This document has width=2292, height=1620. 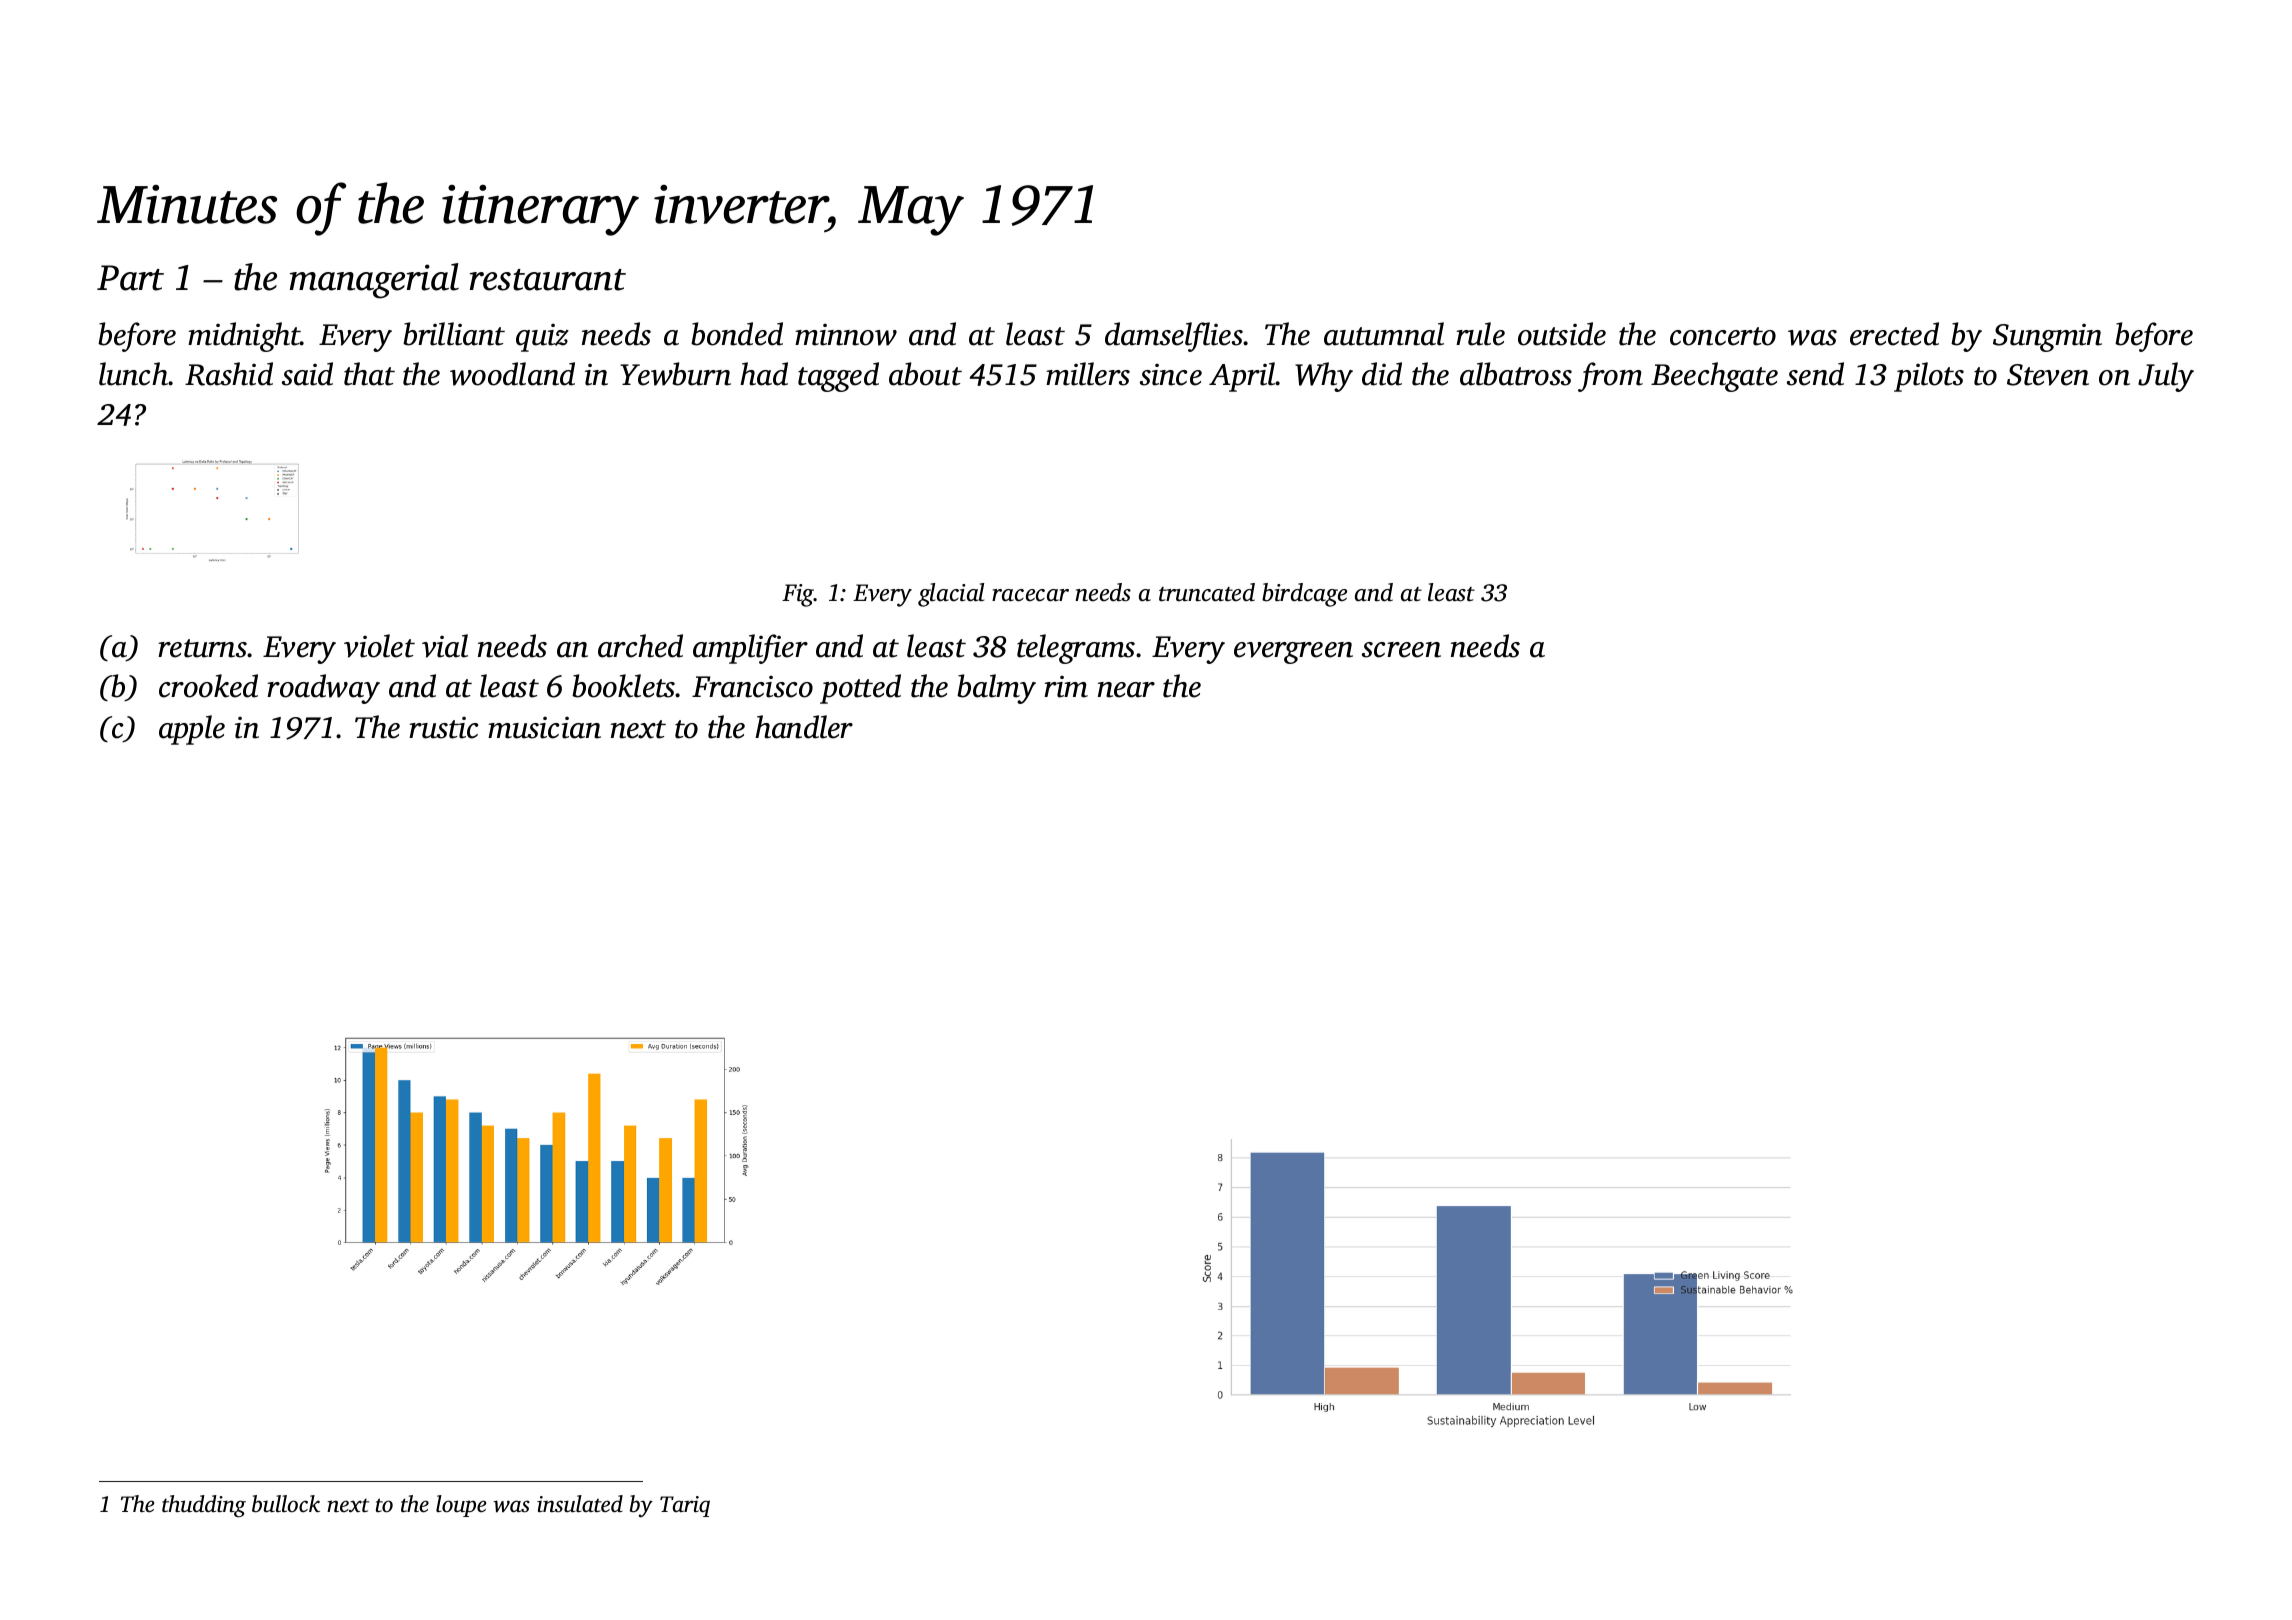 I want to click on Tariq, so click(x=685, y=1506).
